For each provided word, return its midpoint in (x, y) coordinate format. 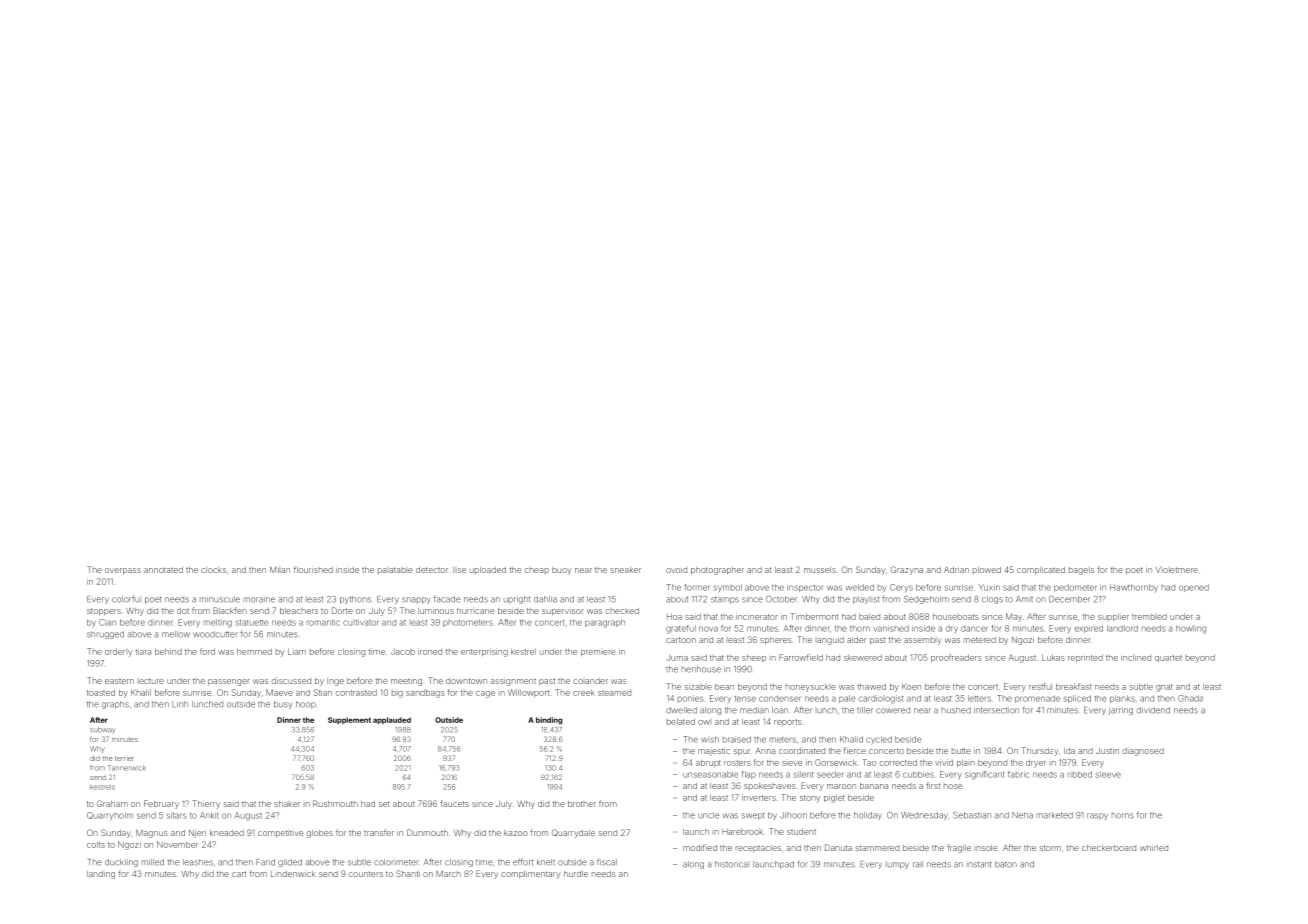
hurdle (576, 874)
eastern (119, 681)
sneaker (625, 570)
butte (961, 751)
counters (366, 874)
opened (1194, 588)
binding (549, 721)
